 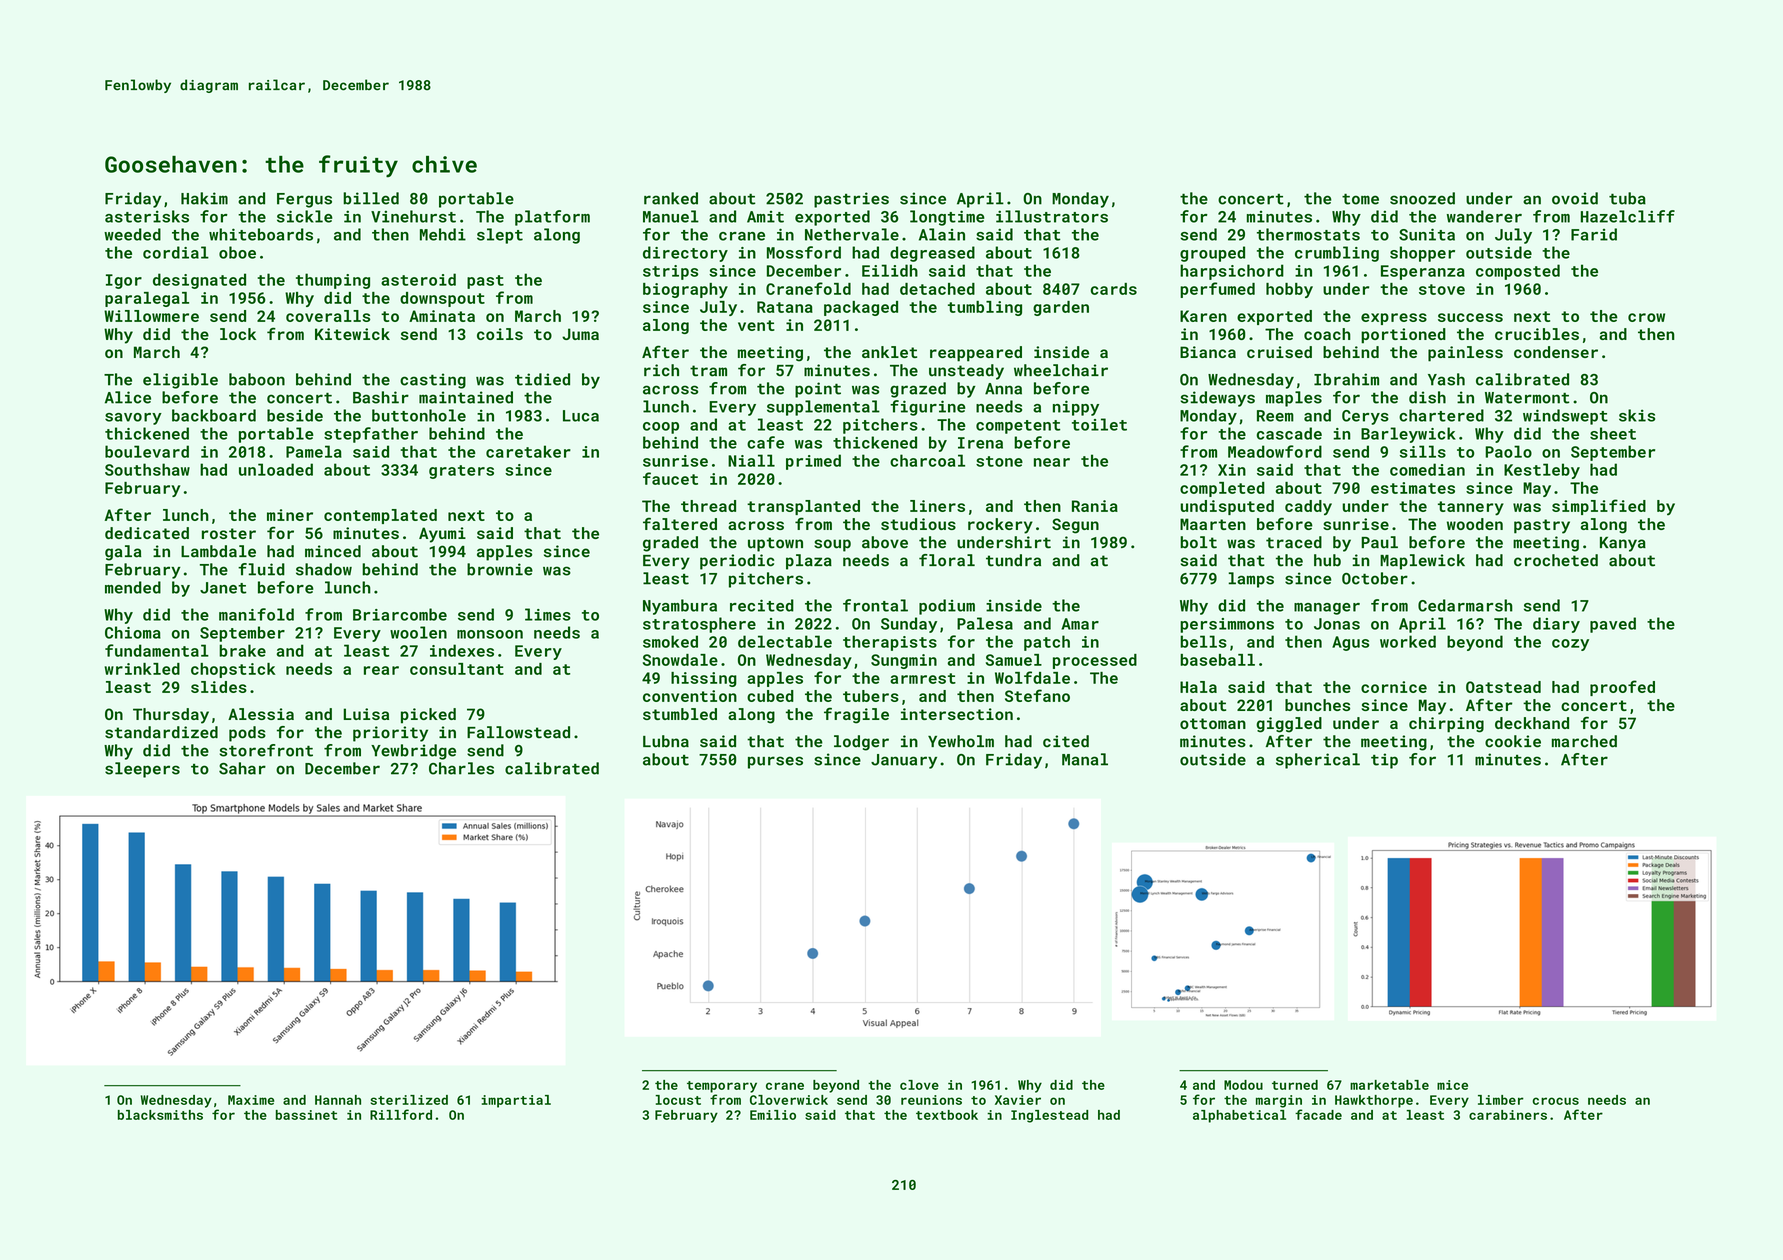 What do you see at coordinates (400, 614) in the page?
I see `Briarcombe` at bounding box center [400, 614].
